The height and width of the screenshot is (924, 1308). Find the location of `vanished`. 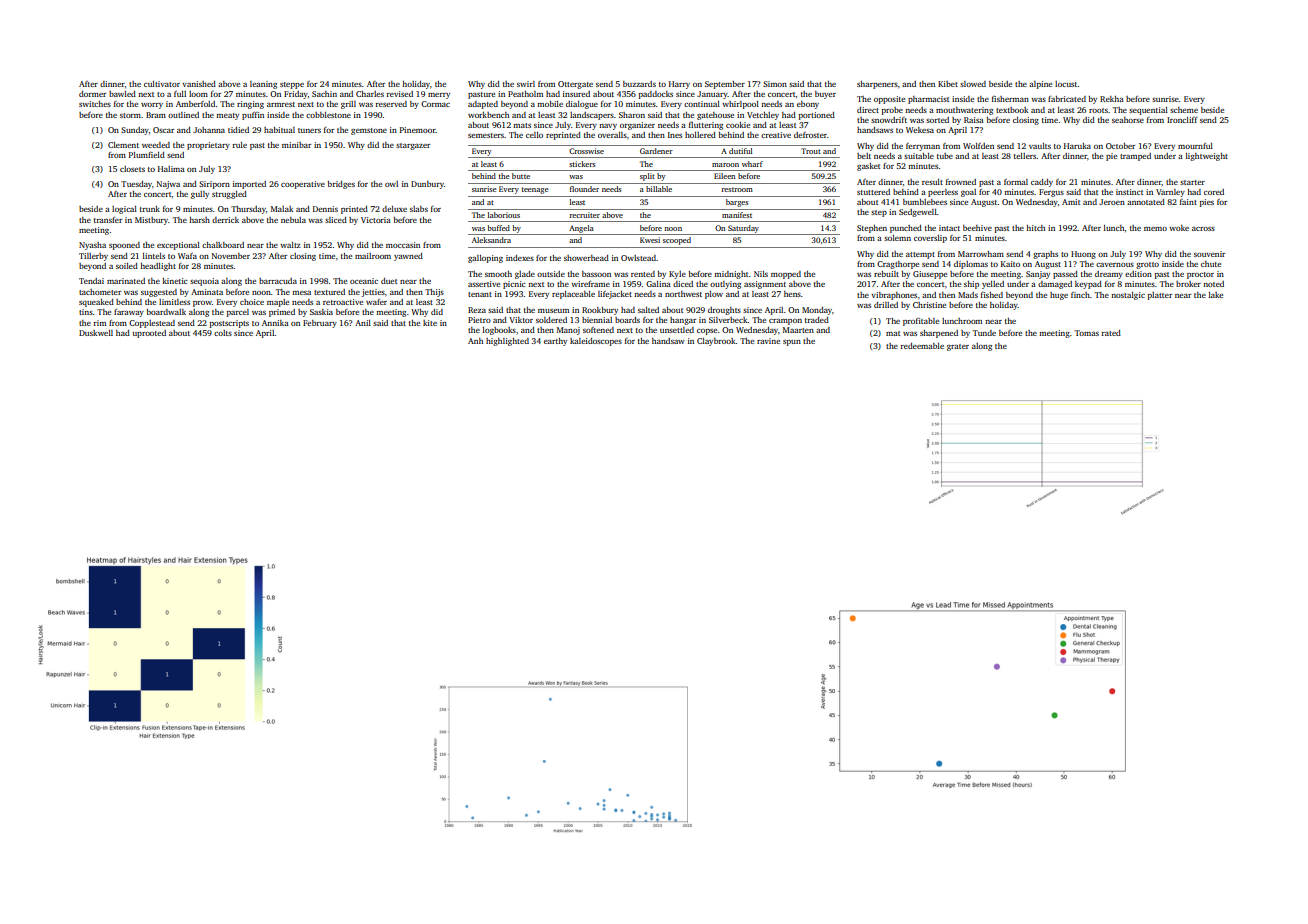

vanished is located at coordinates (199, 84).
